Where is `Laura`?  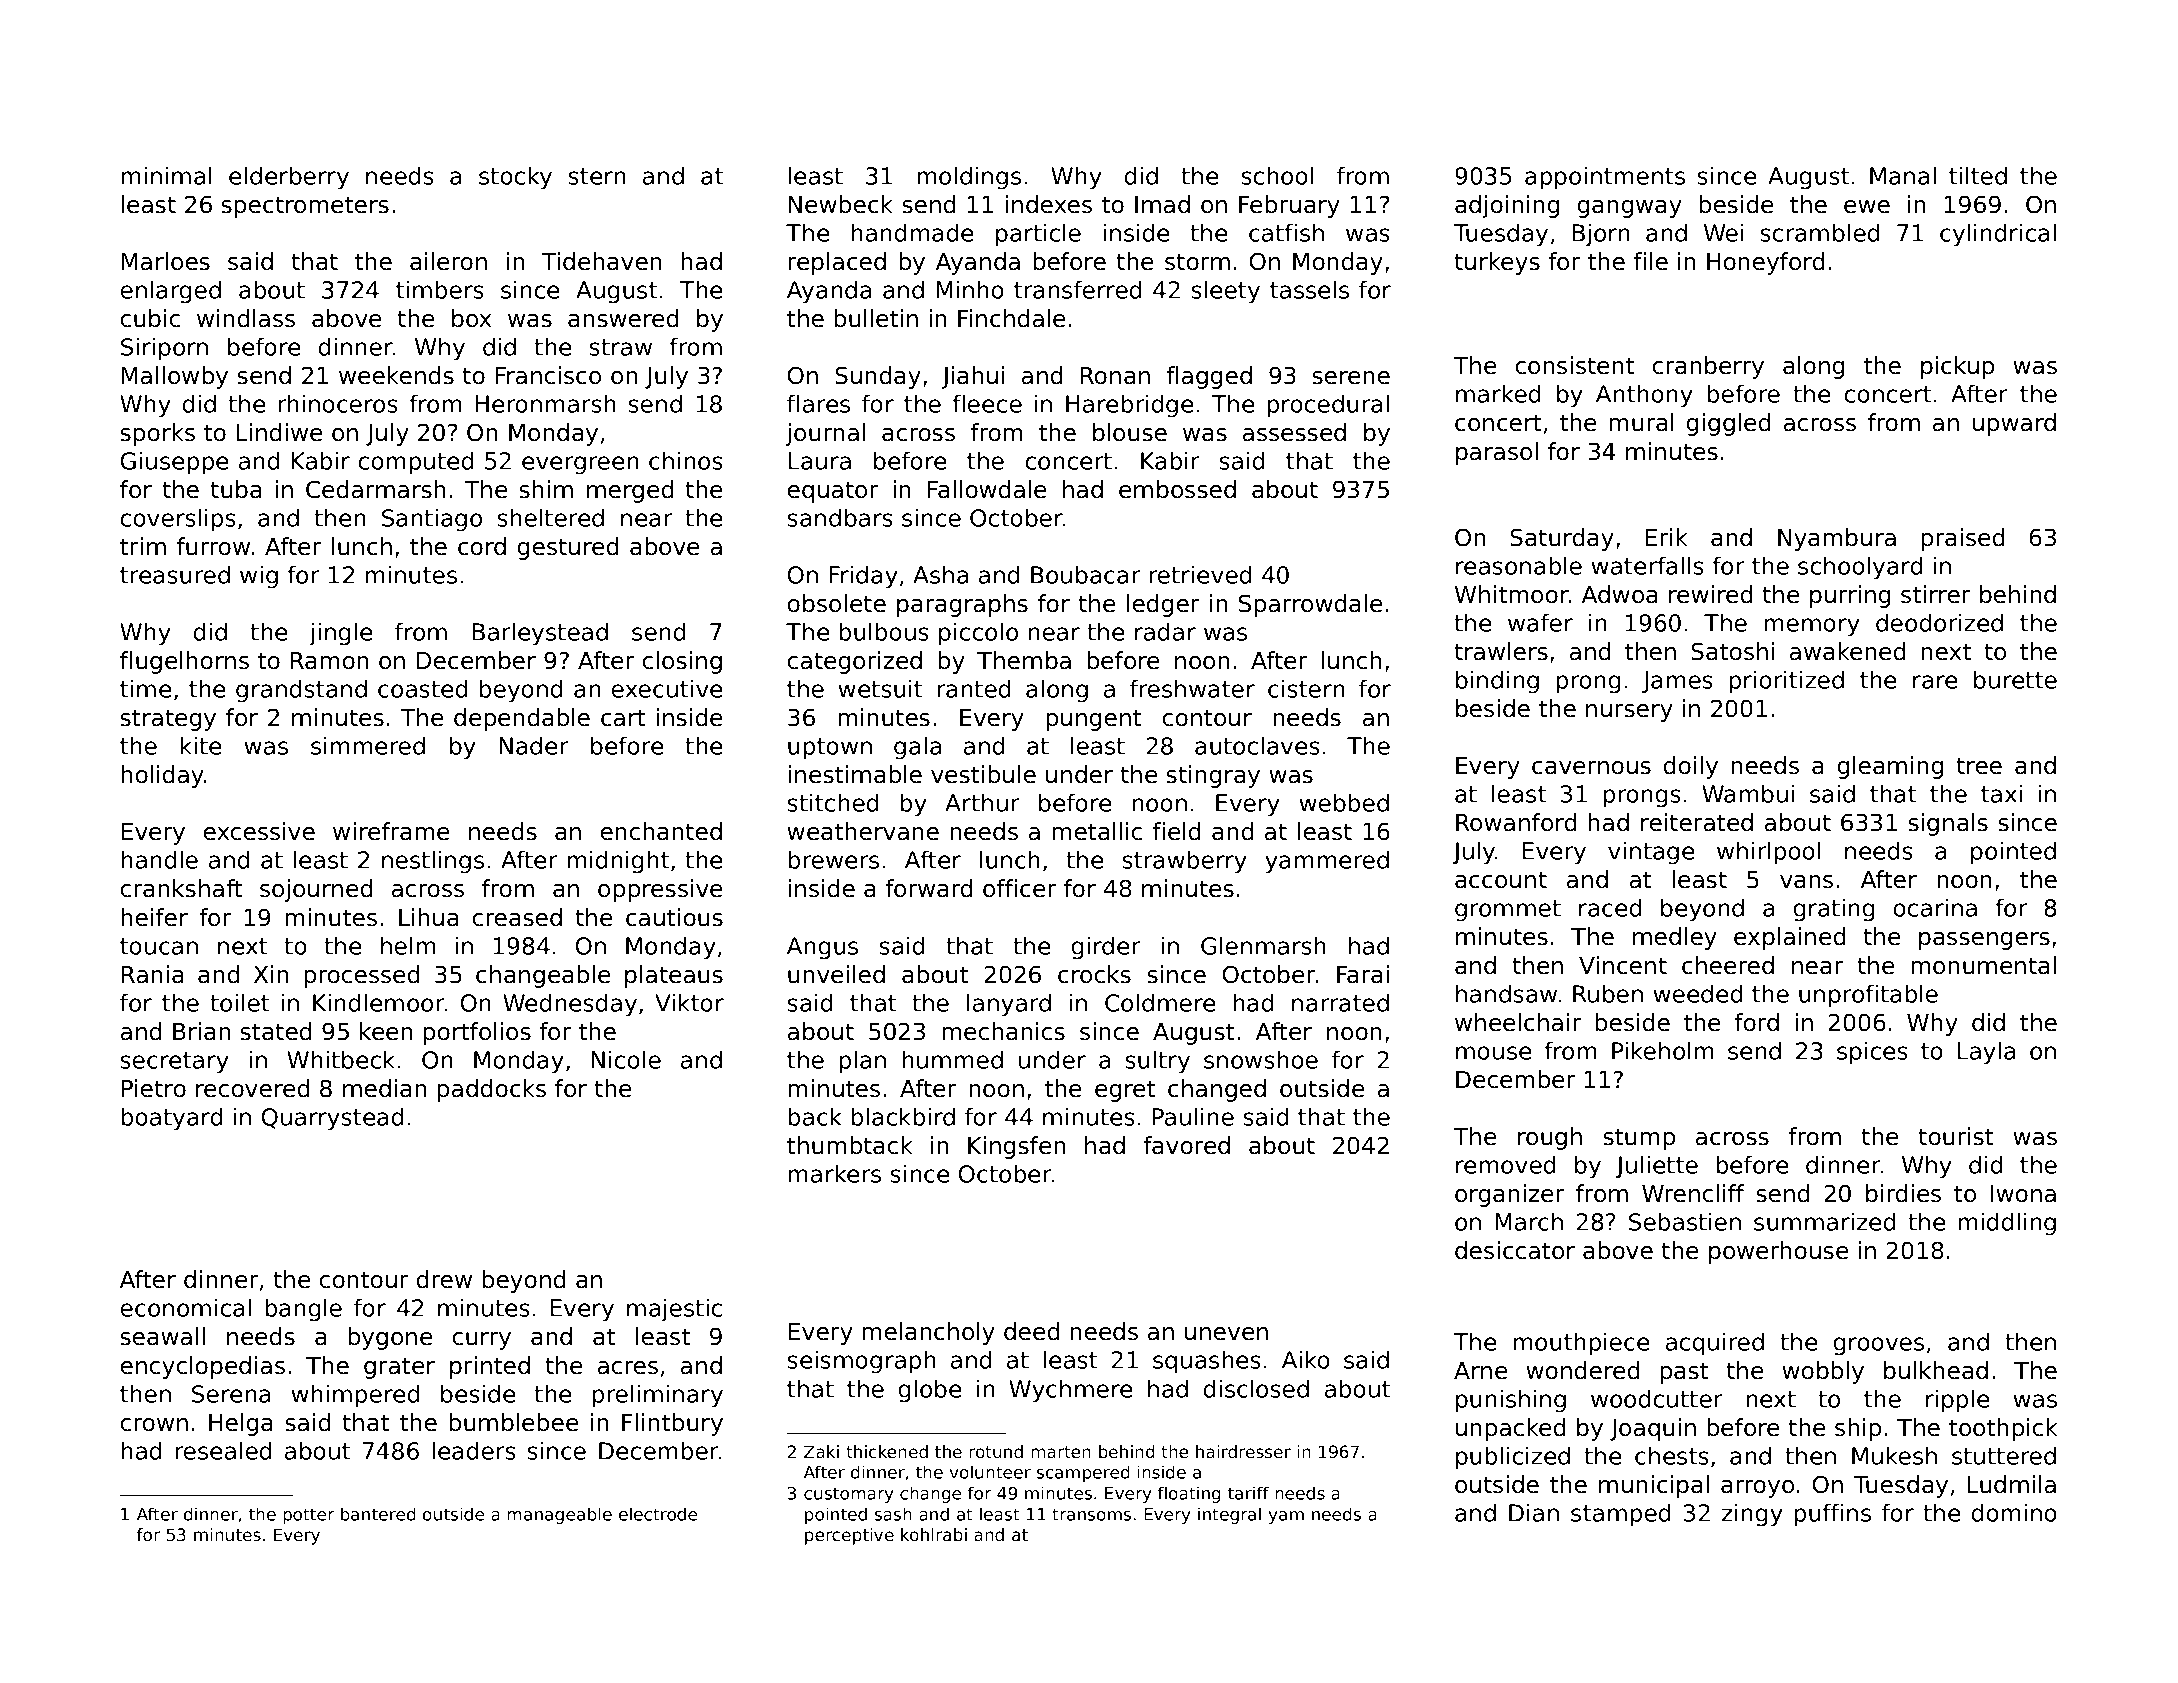 Laura is located at coordinates (820, 461).
